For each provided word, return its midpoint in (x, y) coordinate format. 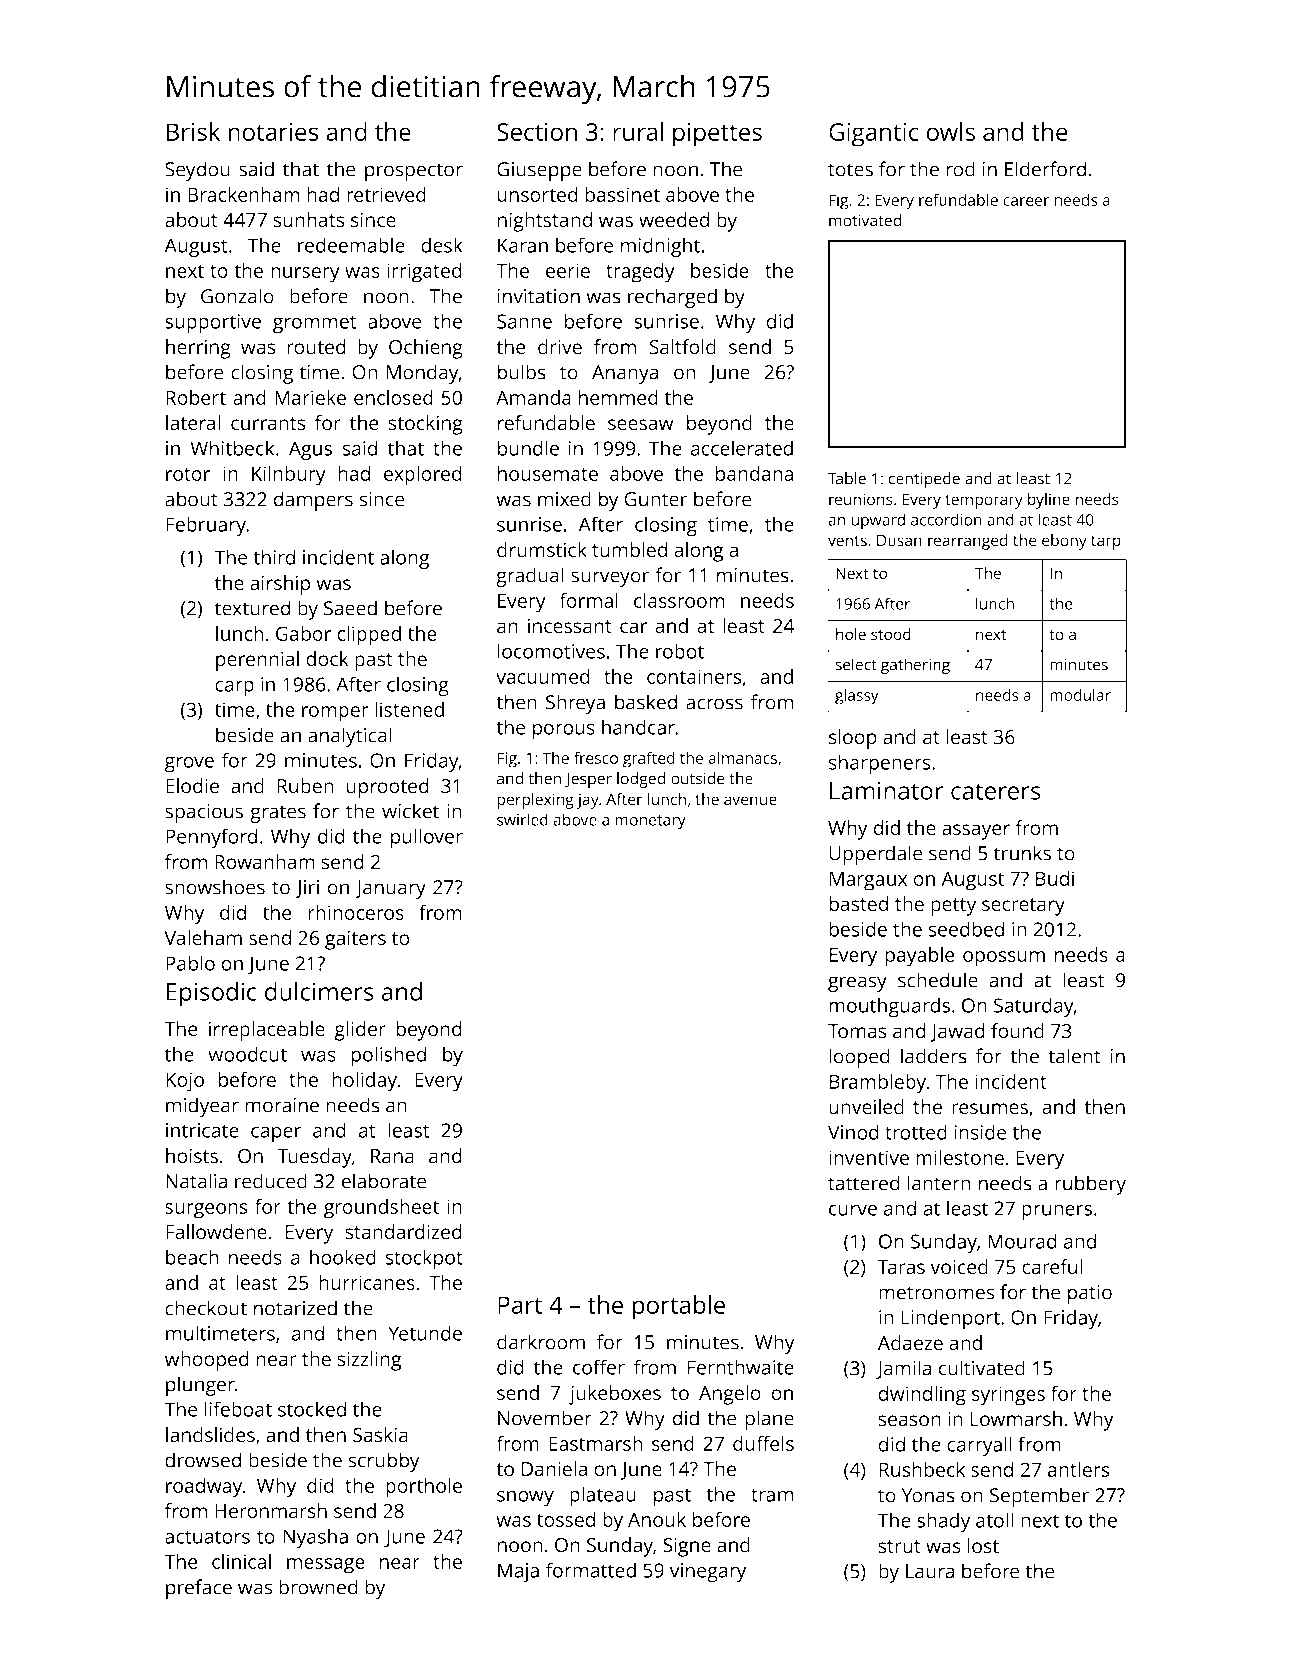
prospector (414, 172)
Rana (392, 1156)
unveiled (866, 1107)
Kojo (185, 1082)
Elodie (192, 786)
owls (950, 131)
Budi (1055, 878)
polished (388, 1056)
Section (537, 132)
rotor (188, 474)
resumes (990, 1109)
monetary (650, 822)
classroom (679, 600)
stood (891, 634)
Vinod (853, 1132)
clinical (241, 1561)
